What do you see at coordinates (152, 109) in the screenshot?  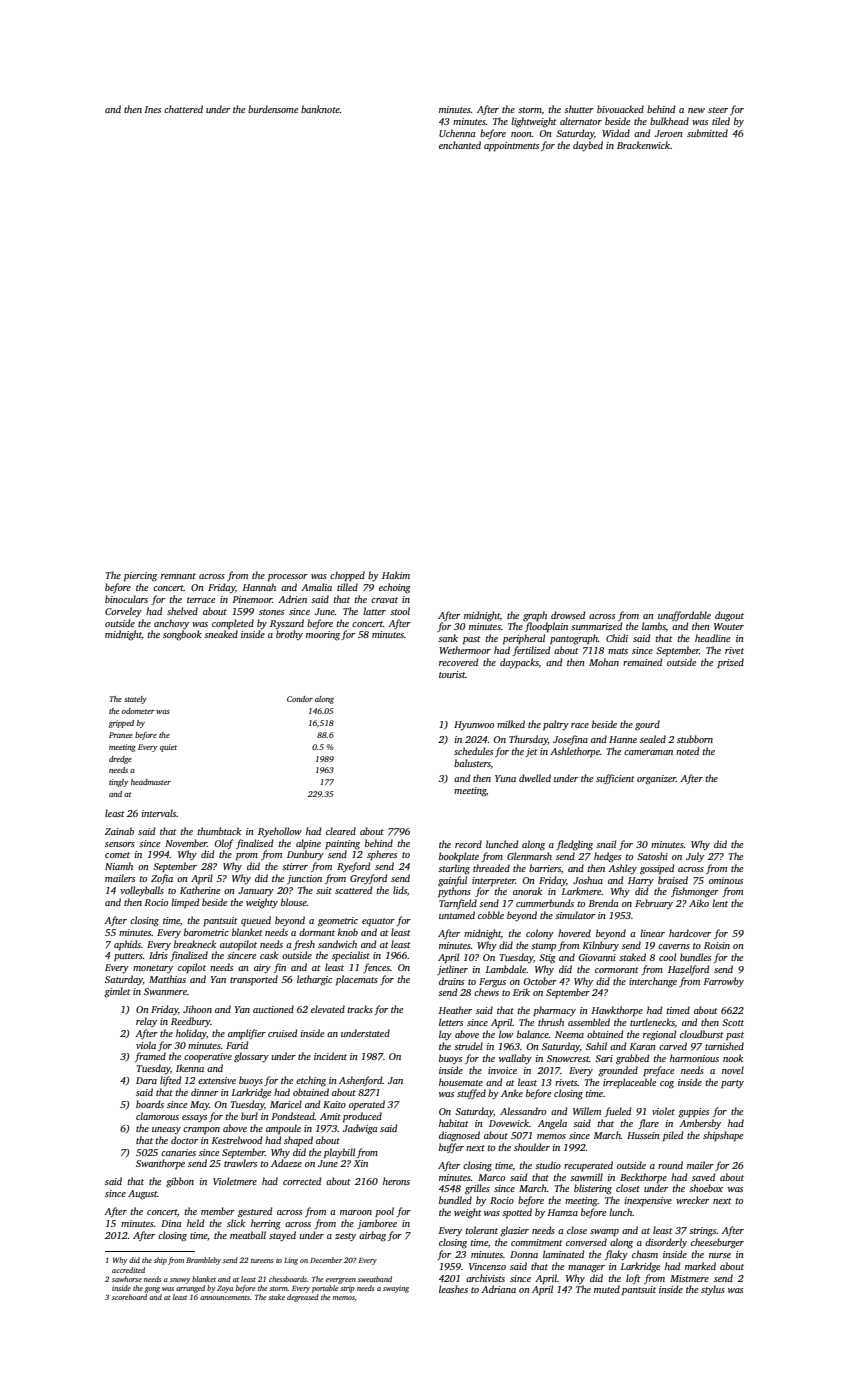 I see `Ines` at bounding box center [152, 109].
